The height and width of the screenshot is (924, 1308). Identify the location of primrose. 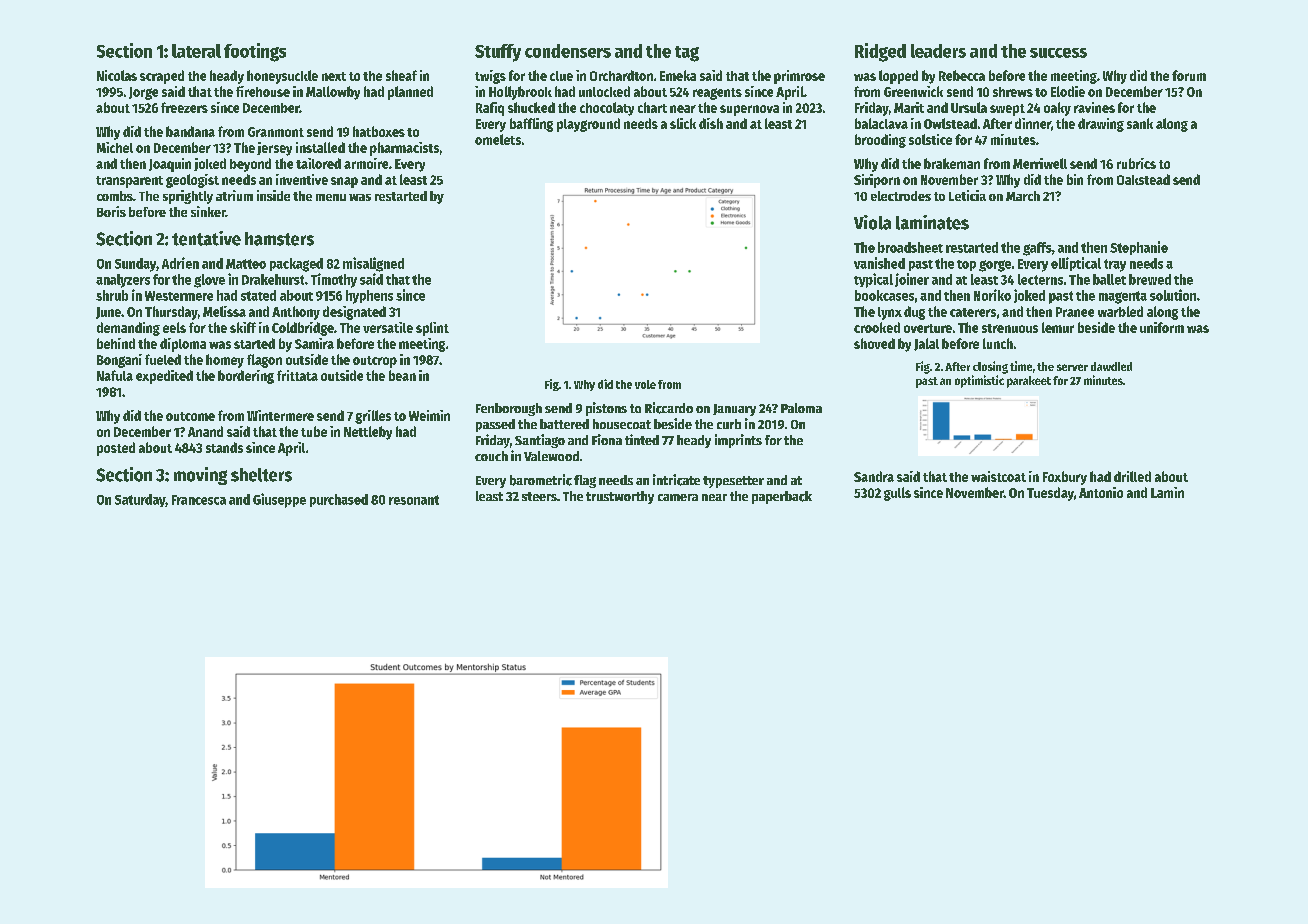
(799, 77).
